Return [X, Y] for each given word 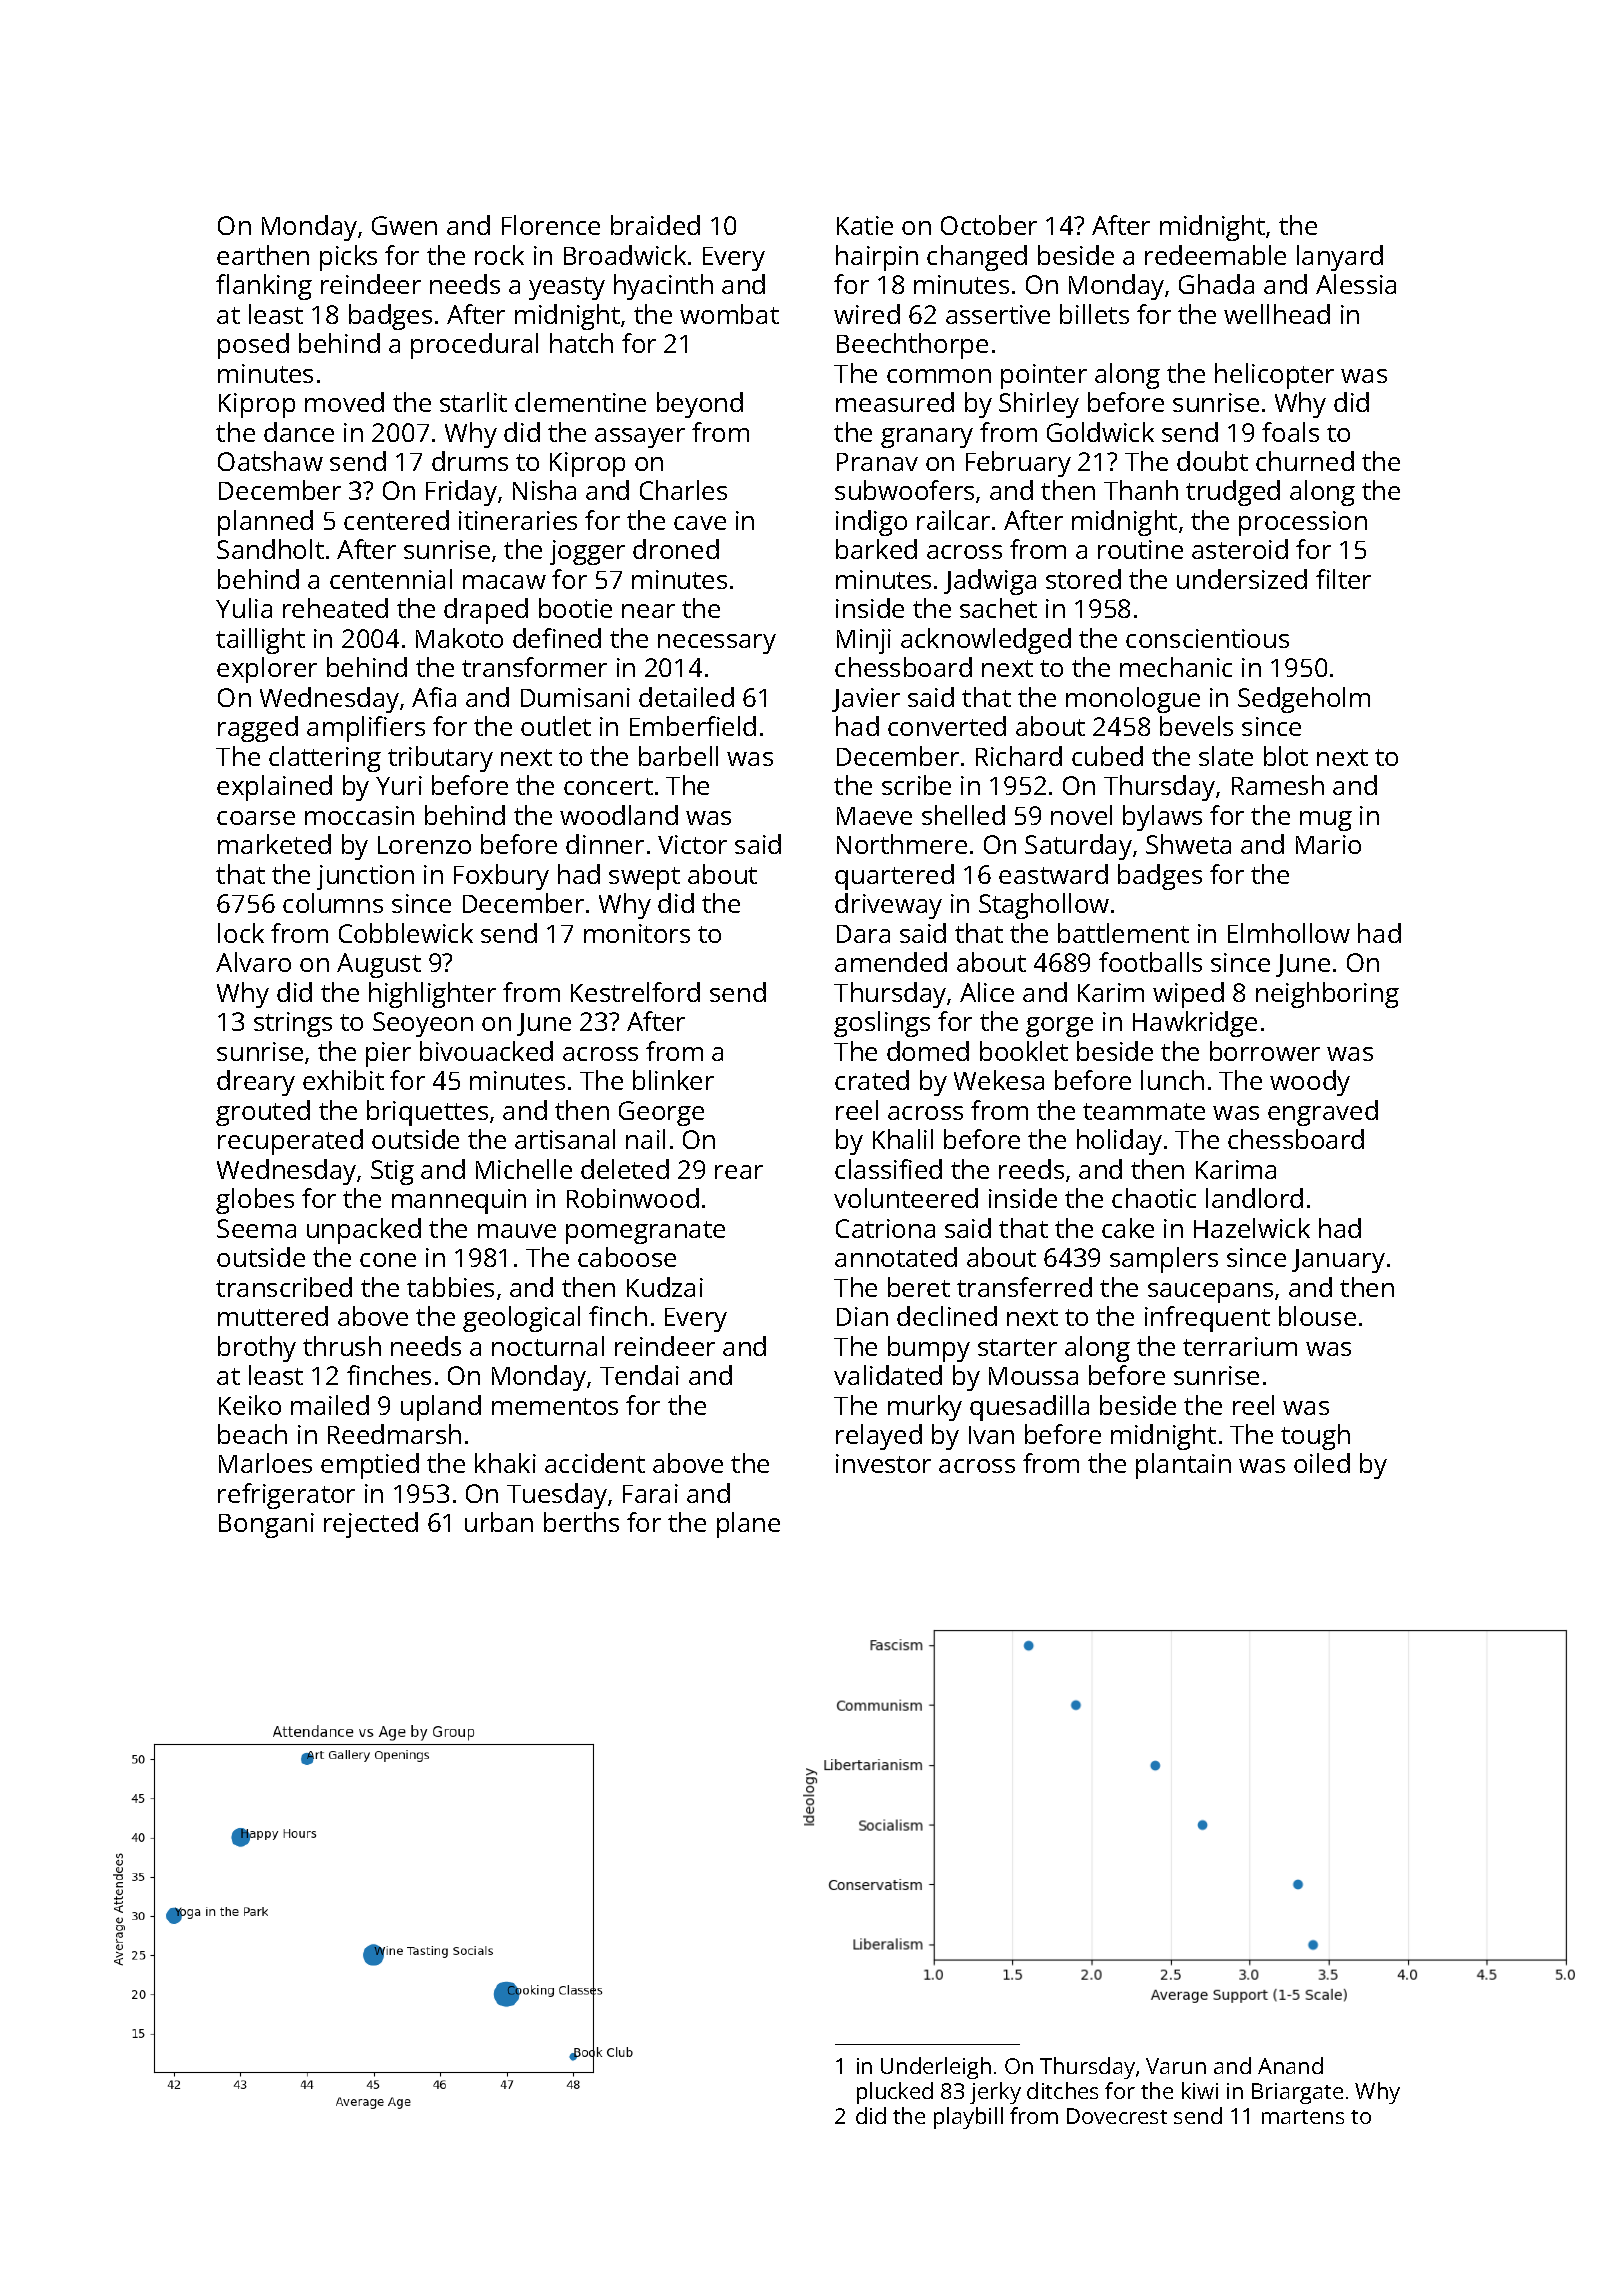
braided [655, 225]
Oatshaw [270, 461]
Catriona [885, 1228]
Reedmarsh [394, 1434]
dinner [605, 844]
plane [748, 1525]
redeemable [1215, 255]
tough [1315, 1437]
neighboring [1327, 995]
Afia [434, 697]
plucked [895, 2093]
